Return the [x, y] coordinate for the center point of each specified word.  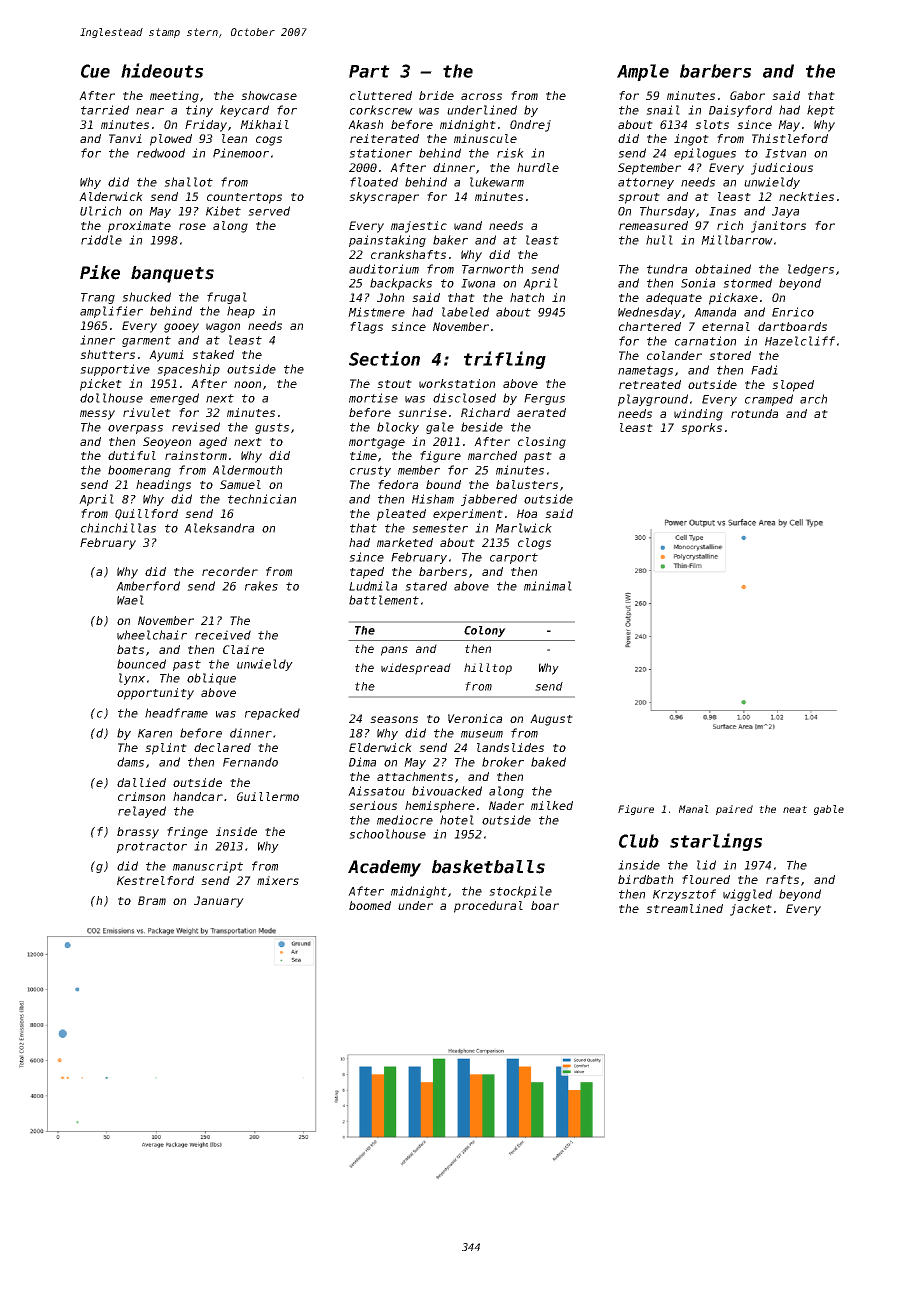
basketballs [488, 867]
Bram [152, 900]
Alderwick [111, 196]
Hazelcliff [800, 341]
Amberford [148, 586]
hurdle [538, 167]
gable [829, 810]
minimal [548, 586]
